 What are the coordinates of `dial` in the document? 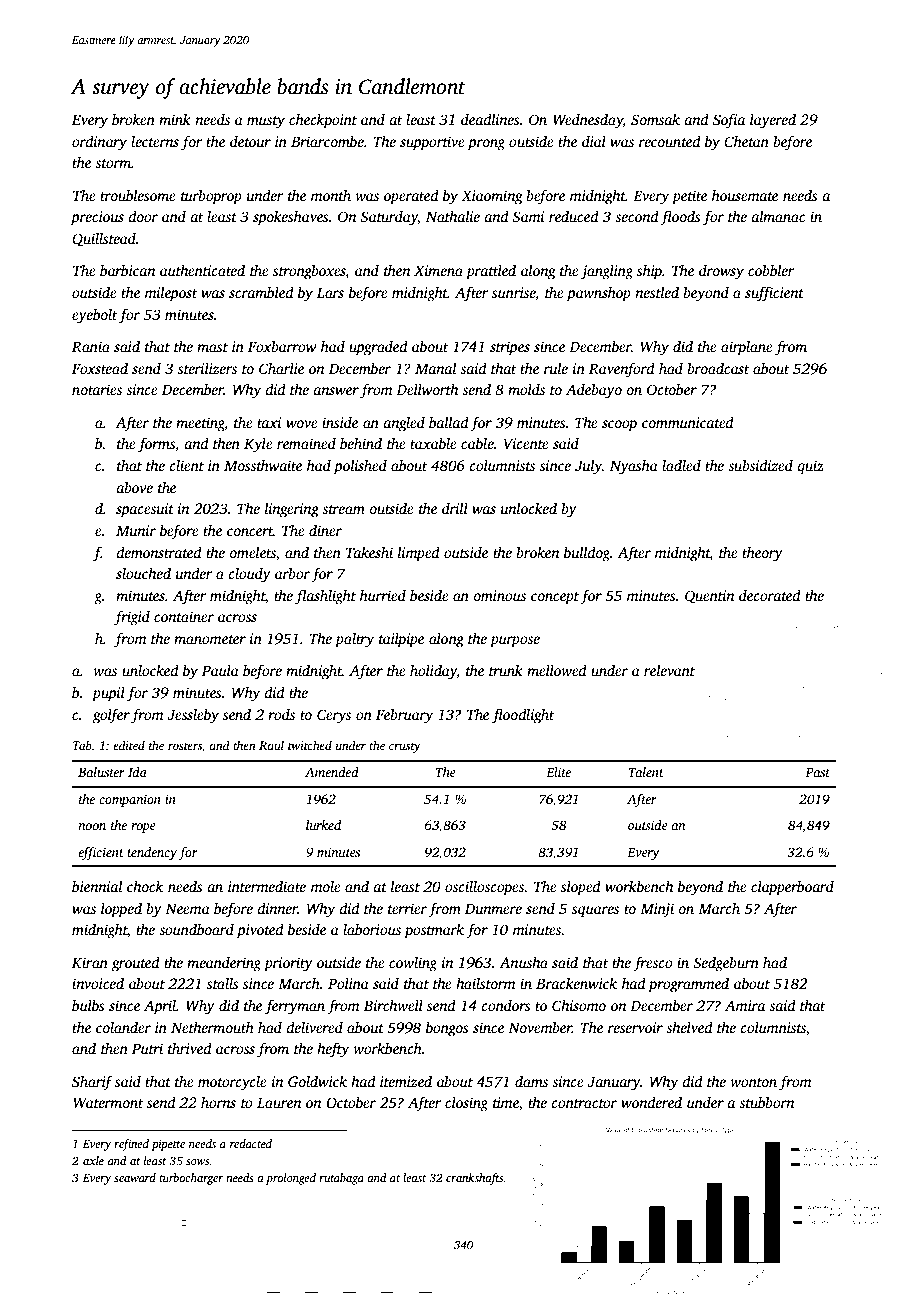 It's located at (594, 141).
